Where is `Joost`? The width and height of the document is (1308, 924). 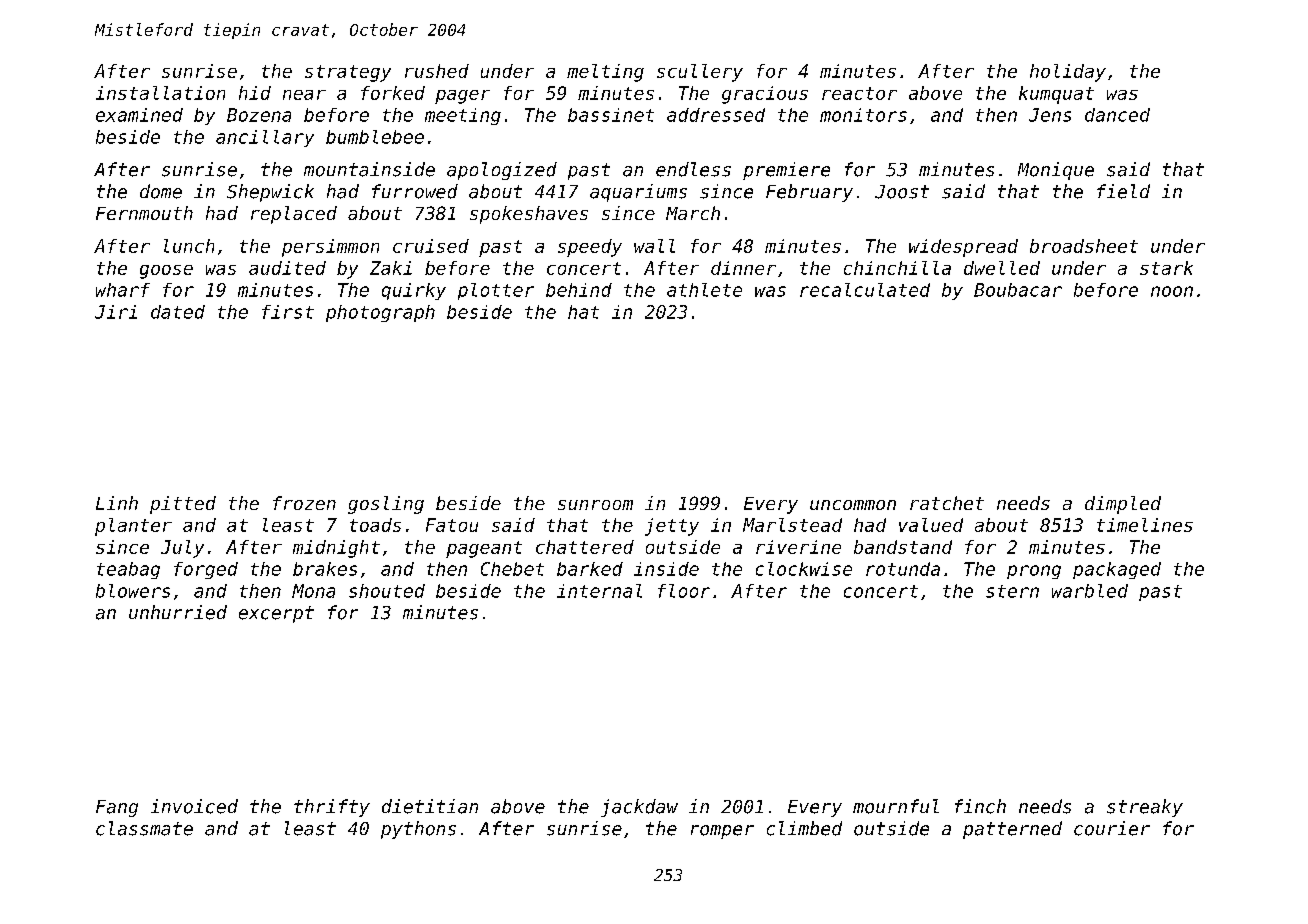 Joost is located at coordinates (902, 192).
